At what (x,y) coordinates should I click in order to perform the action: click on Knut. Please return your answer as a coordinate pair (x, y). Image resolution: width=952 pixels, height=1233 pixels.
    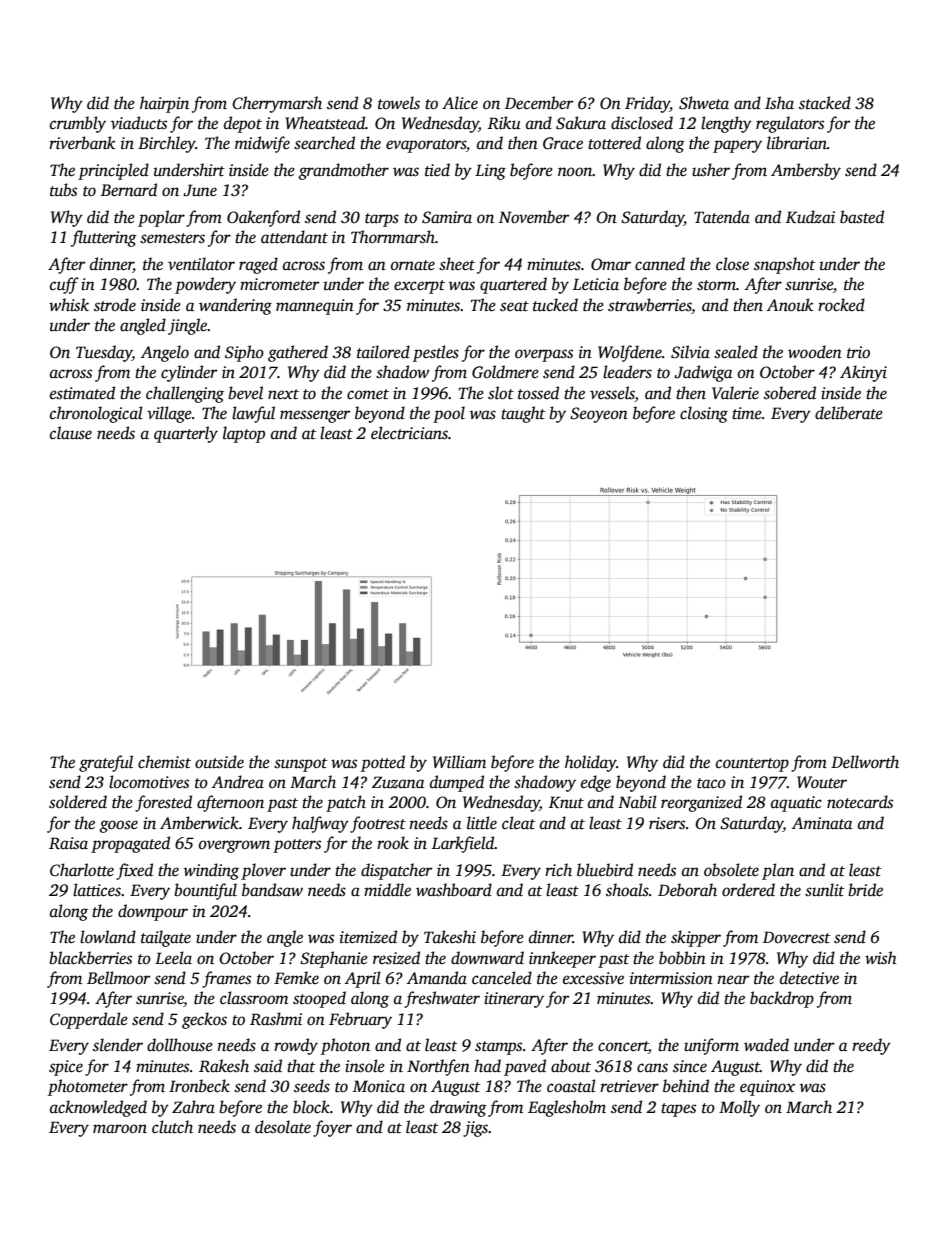
    Looking at the image, I should click on (566, 802).
